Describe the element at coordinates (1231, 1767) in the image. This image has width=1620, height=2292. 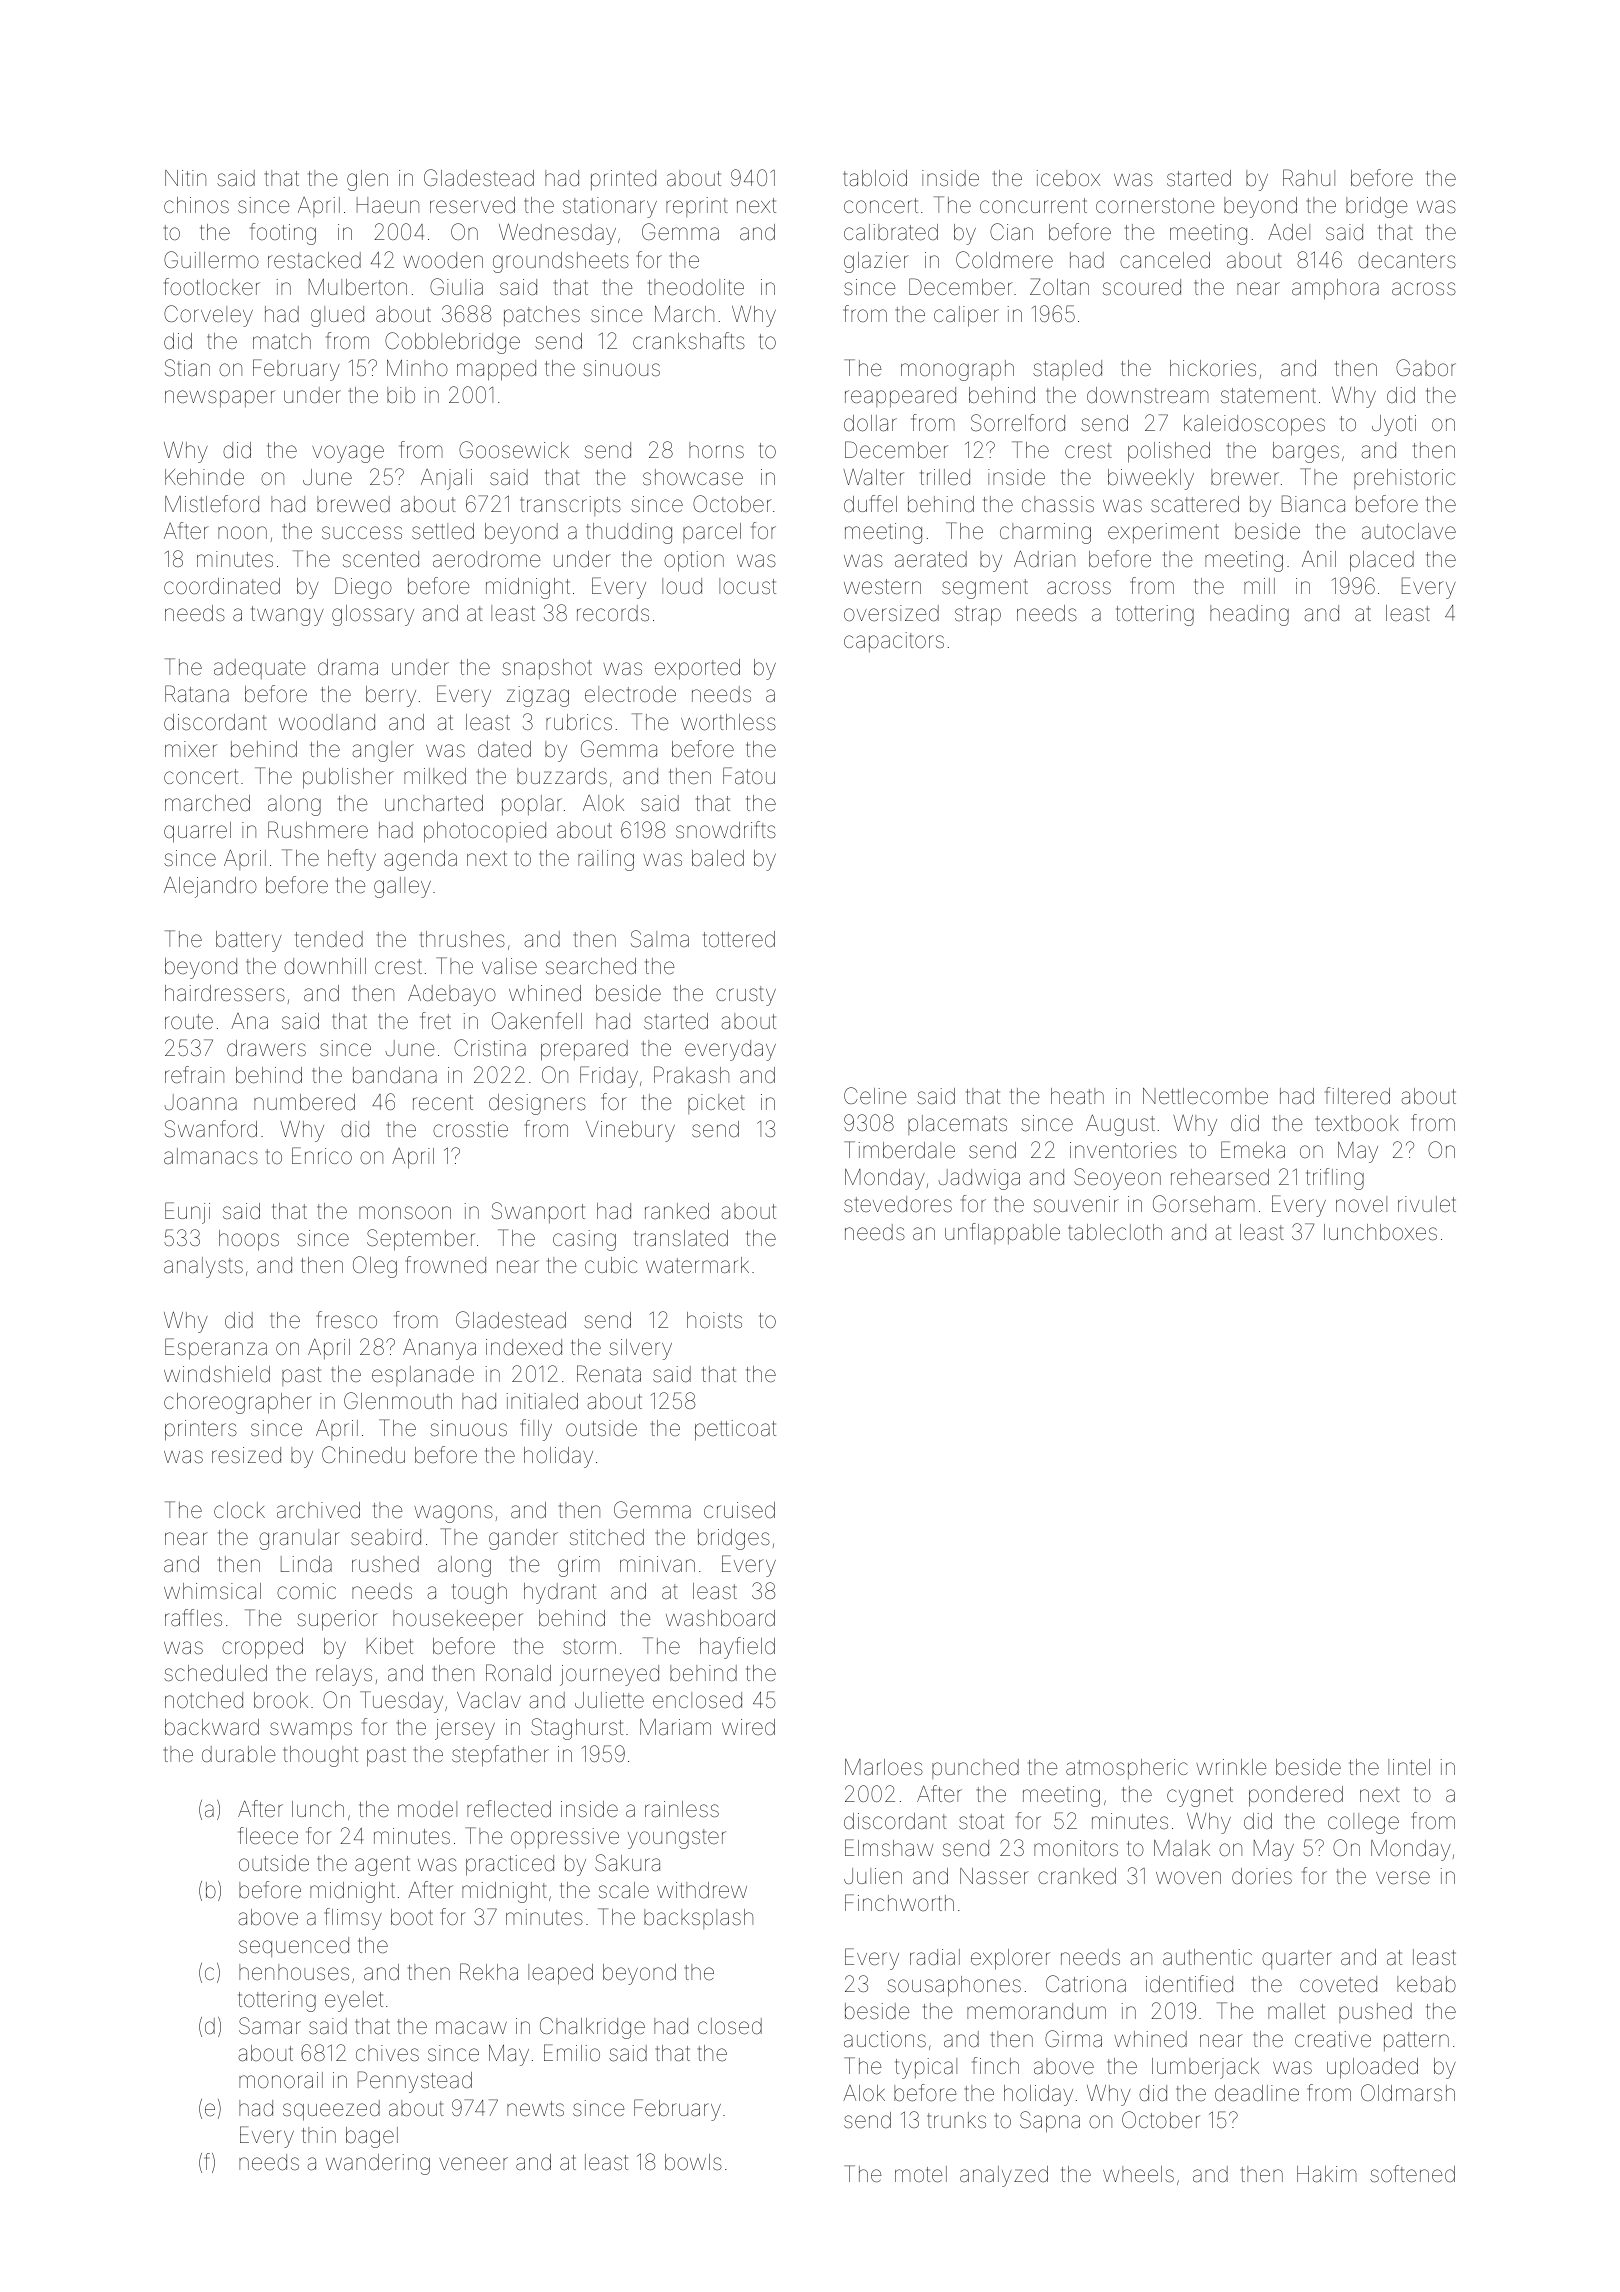
I see `wrinkle` at that location.
